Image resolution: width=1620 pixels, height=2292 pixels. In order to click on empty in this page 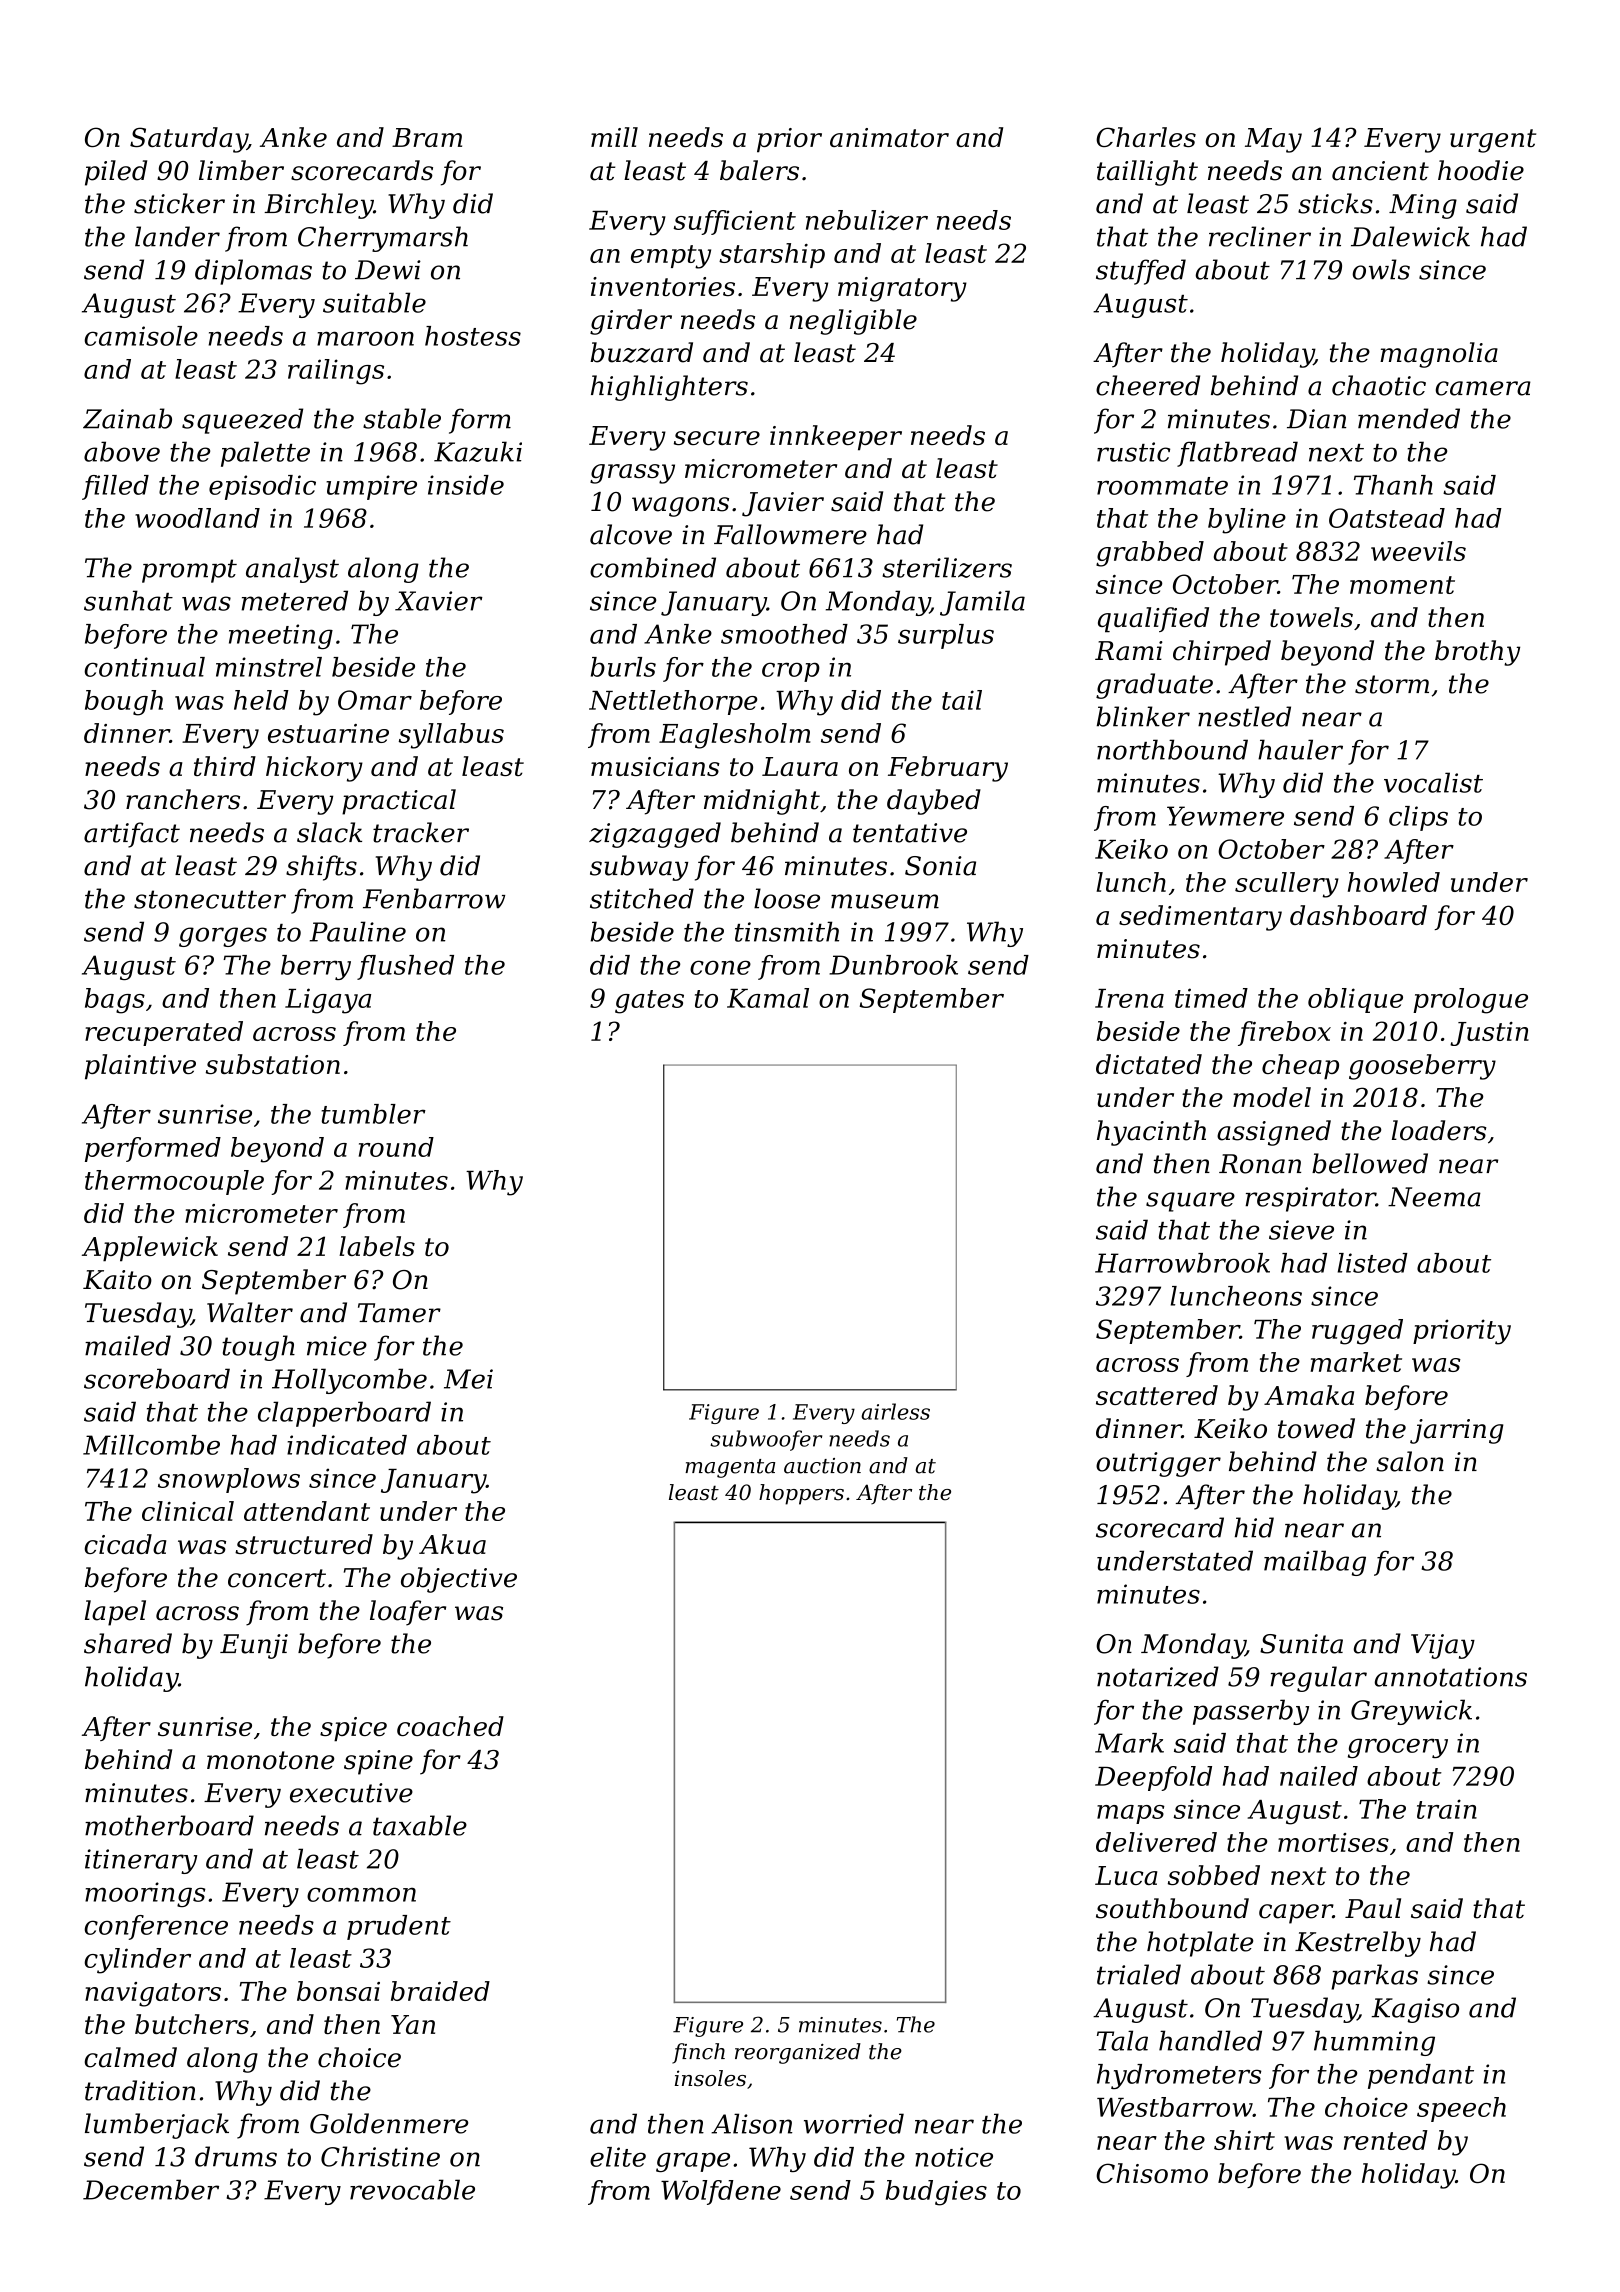, I will do `click(671, 257)`.
